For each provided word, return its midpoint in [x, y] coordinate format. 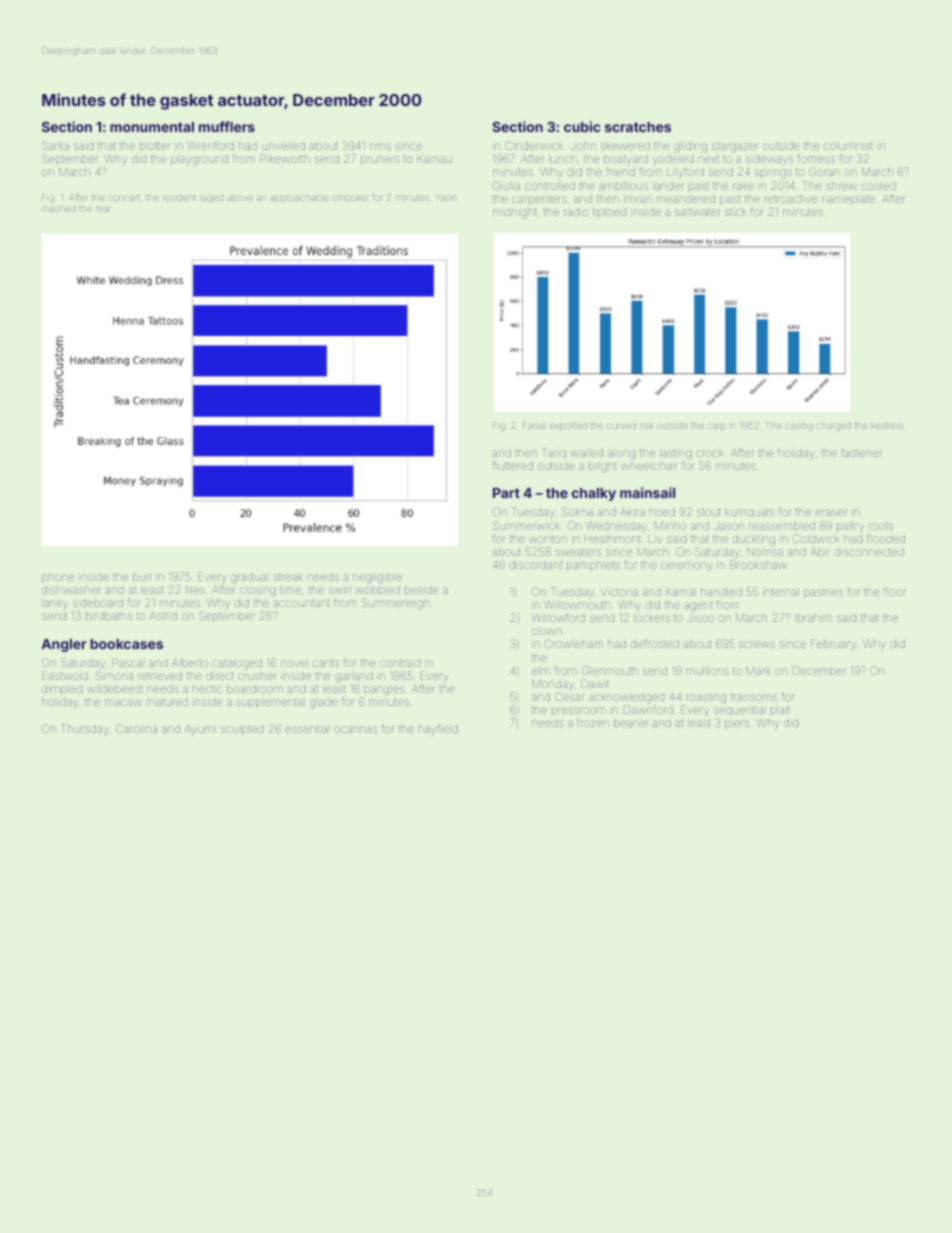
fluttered [512, 465]
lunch [562, 159]
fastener [861, 452]
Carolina [136, 728]
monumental [152, 127]
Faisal [533, 425]
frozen [593, 722]
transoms [754, 697]
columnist [848, 146]
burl [142, 577]
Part [506, 493]
